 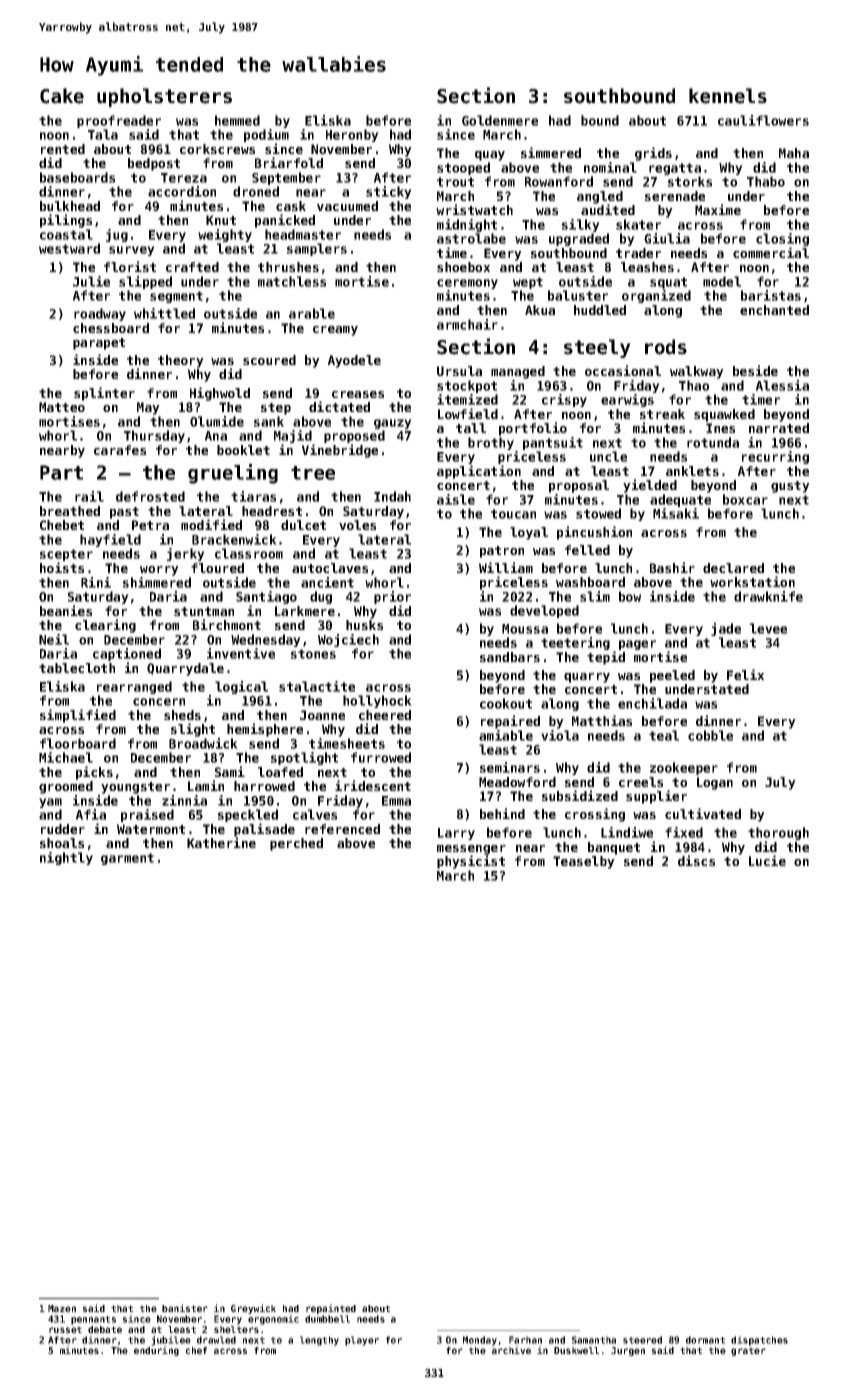 What do you see at coordinates (62, 96) in the document?
I see `Cake` at bounding box center [62, 96].
